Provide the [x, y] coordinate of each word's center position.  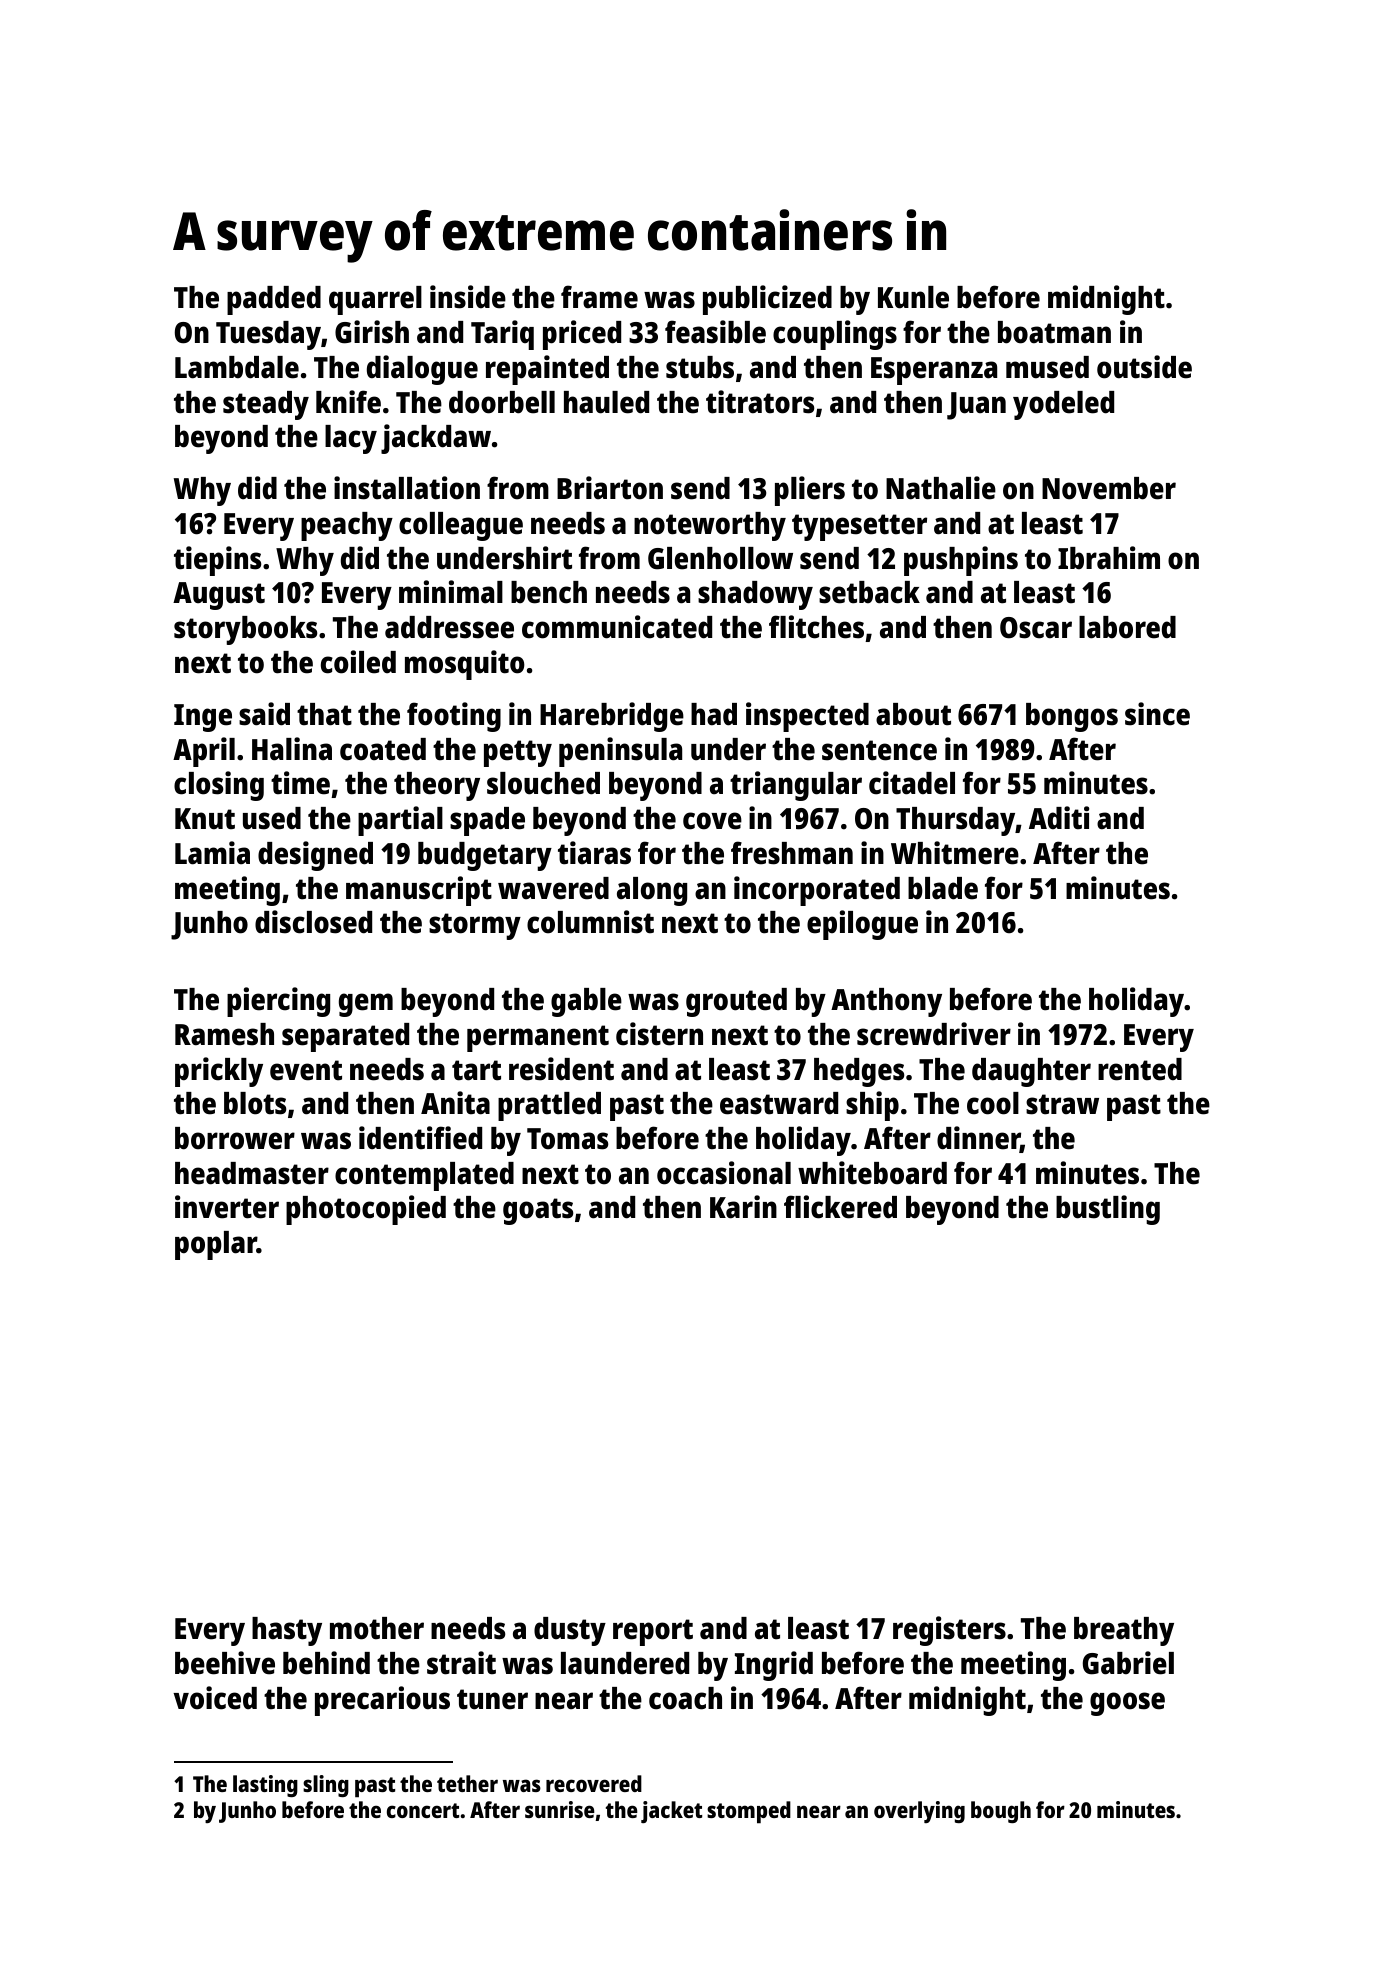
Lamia [212, 853]
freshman [792, 853]
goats [538, 1211]
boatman [1054, 332]
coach [685, 1698]
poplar [216, 1245]
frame [599, 297]
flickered [840, 1207]
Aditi [1059, 818]
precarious [382, 1701]
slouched [543, 783]
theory [437, 786]
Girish [372, 332]
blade [943, 888]
